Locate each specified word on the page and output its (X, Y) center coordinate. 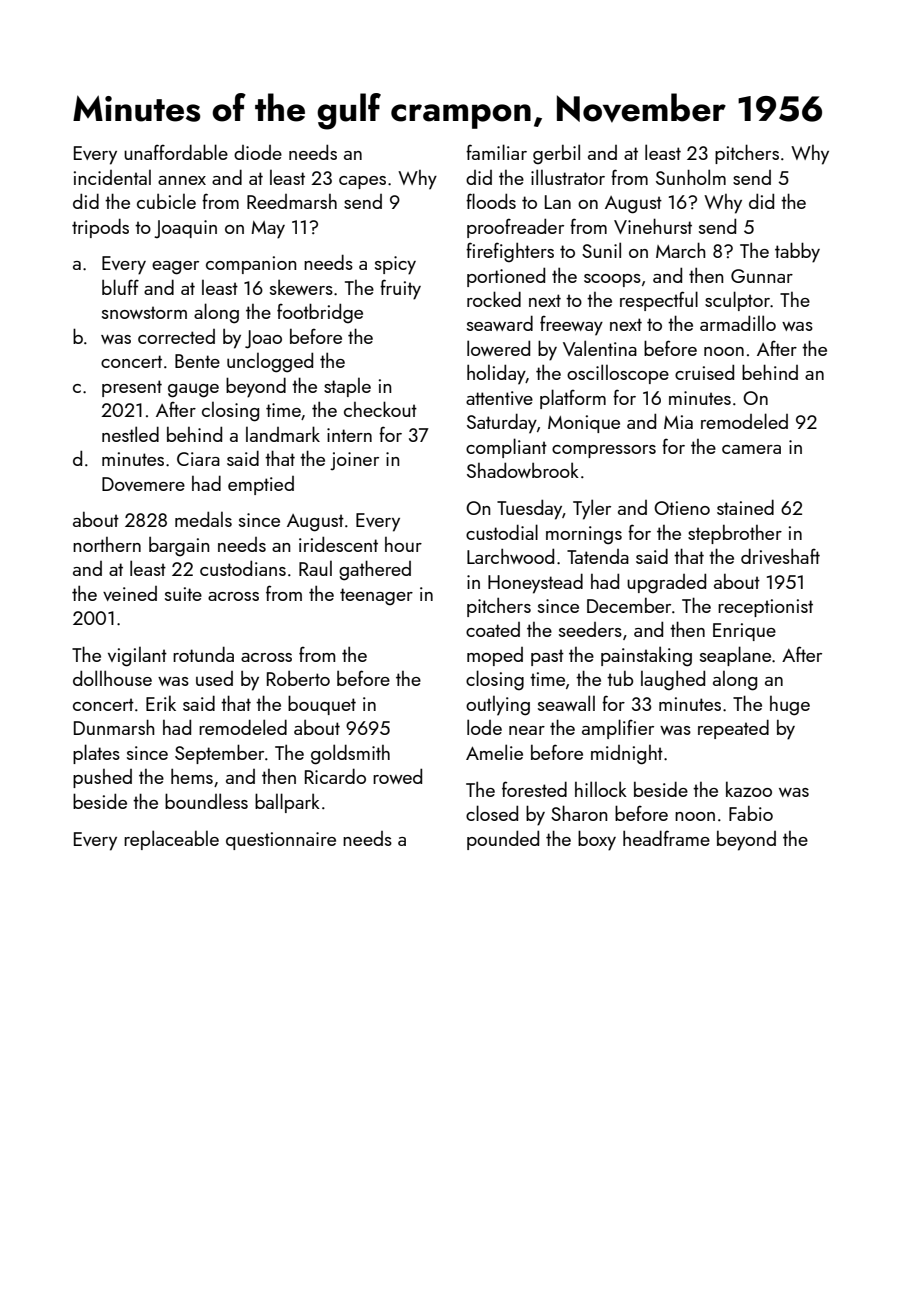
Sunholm (691, 177)
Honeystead (535, 583)
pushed (102, 778)
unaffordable (176, 152)
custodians (243, 568)
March (680, 250)
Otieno (682, 508)
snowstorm (144, 312)
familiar (496, 152)
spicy (395, 265)
